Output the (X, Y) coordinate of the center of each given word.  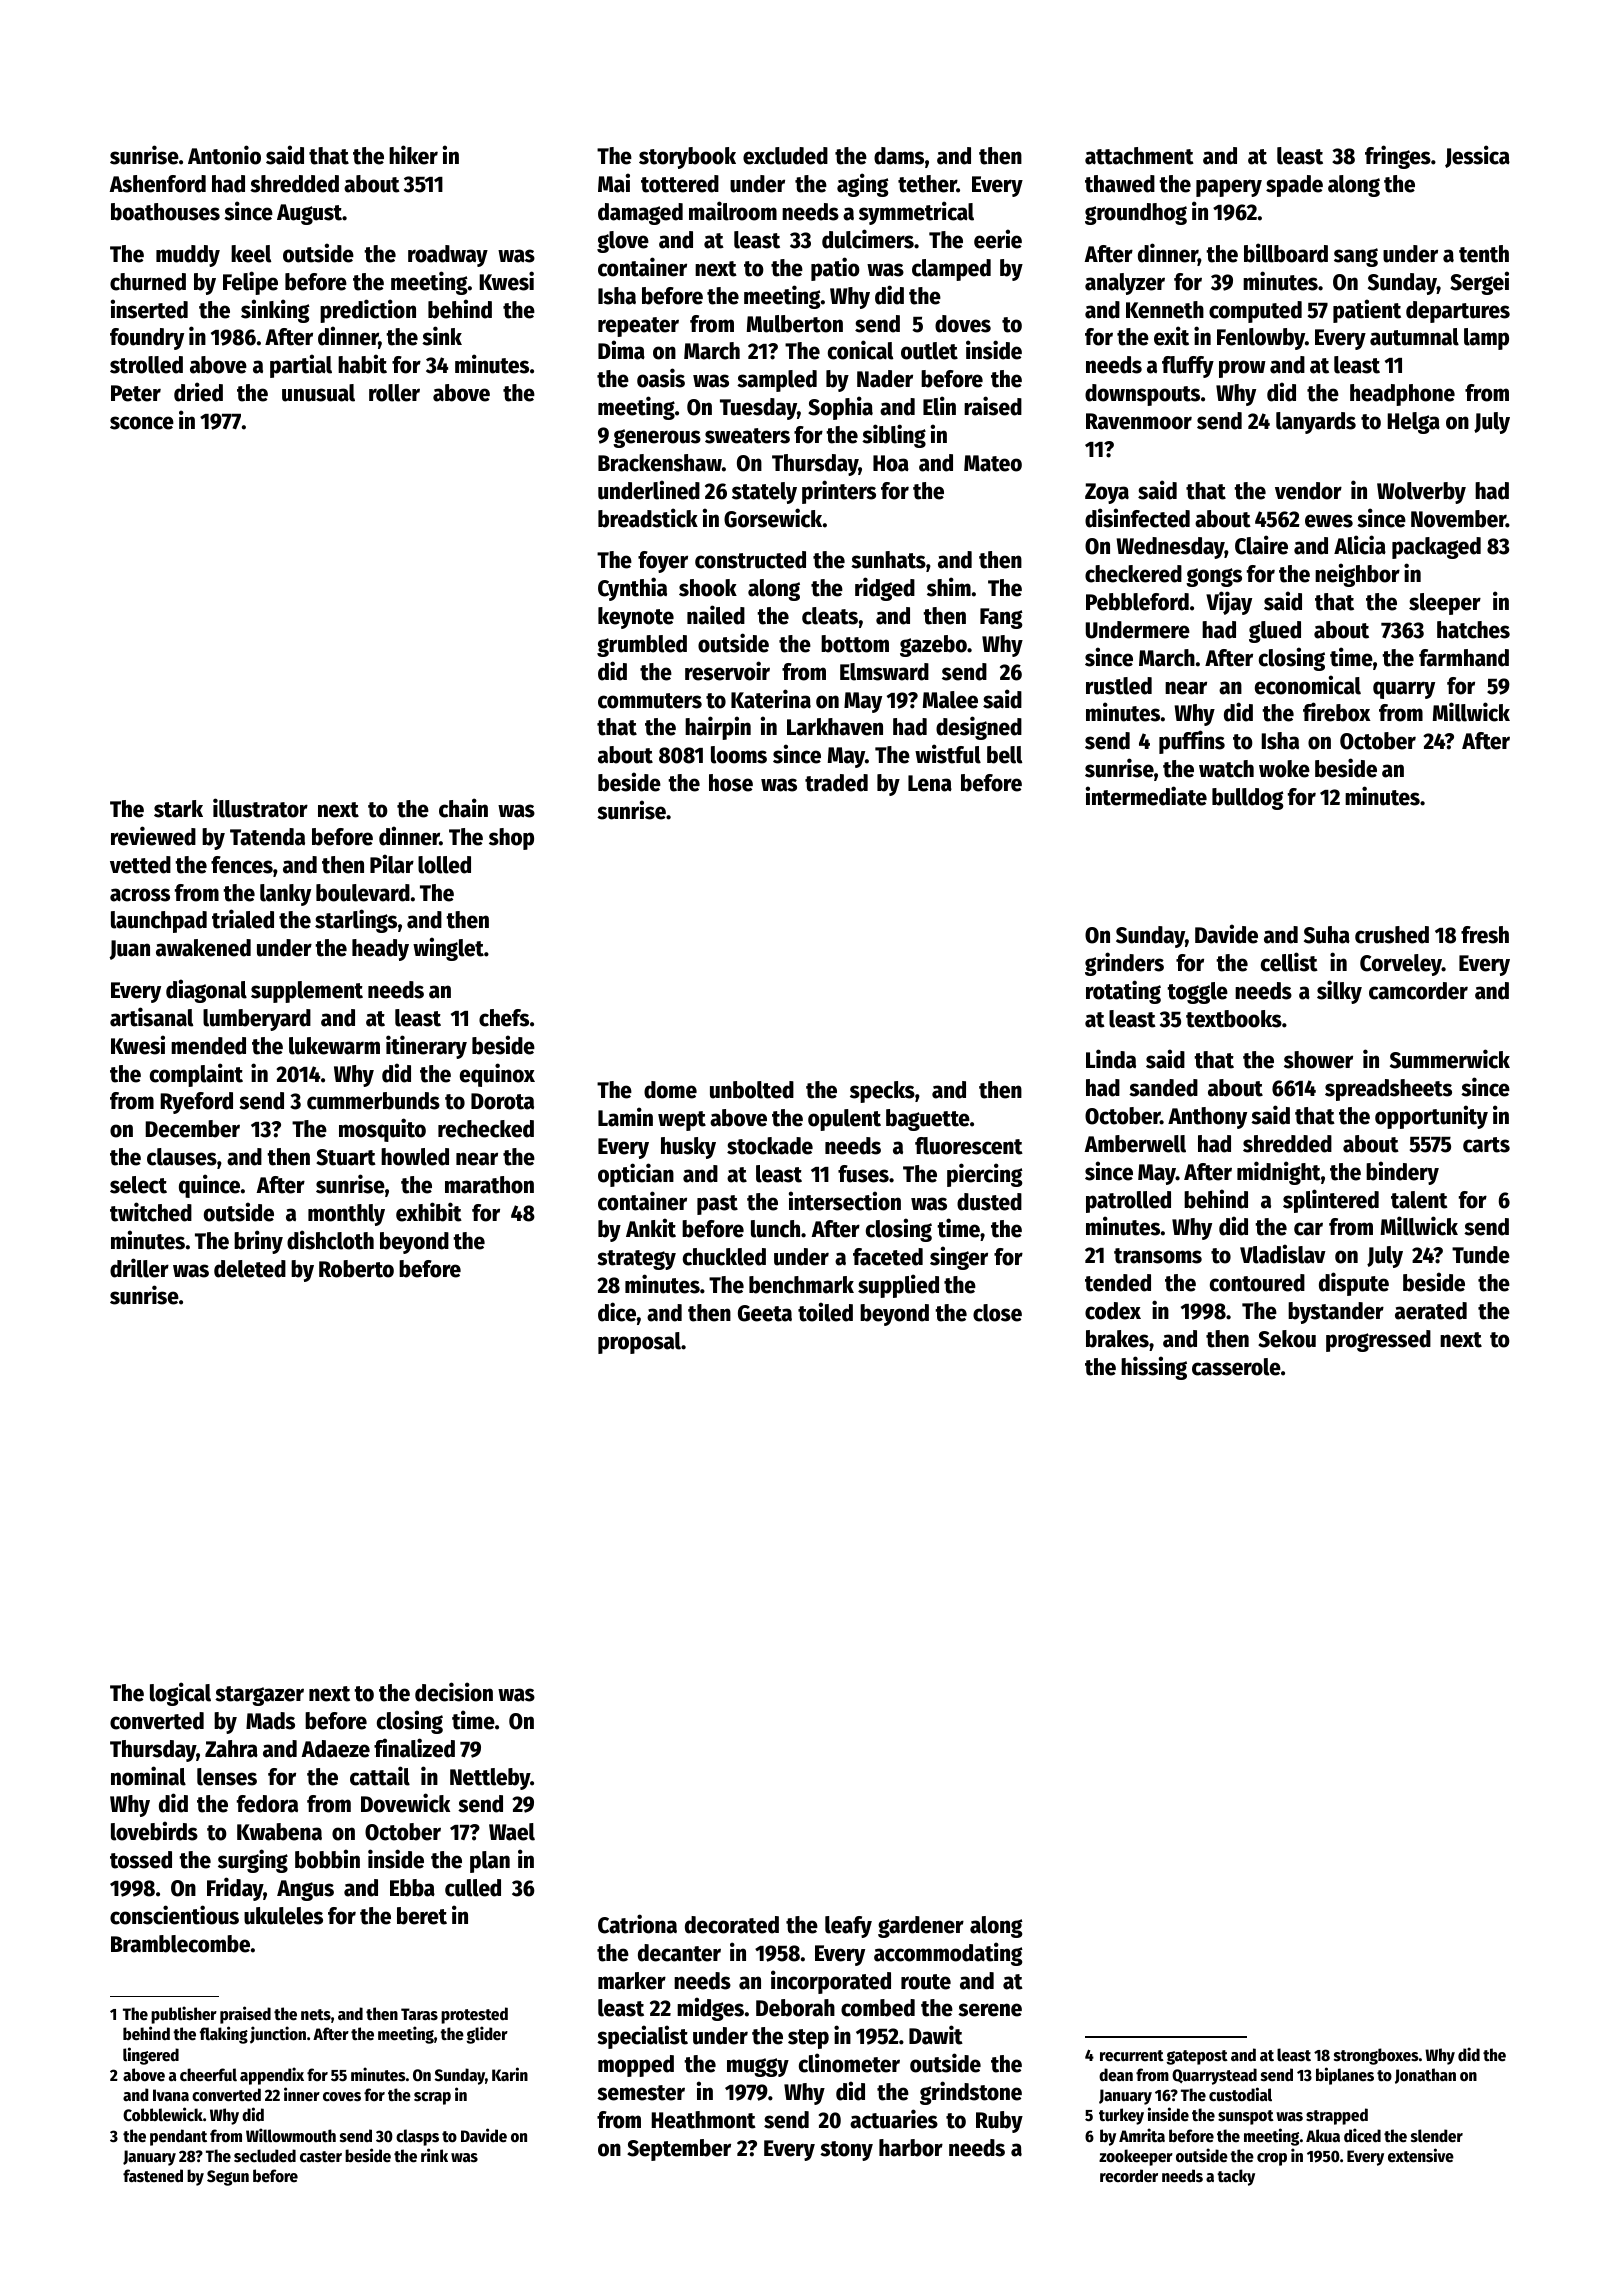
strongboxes (1376, 2056)
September (679, 2150)
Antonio (224, 155)
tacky (1236, 2177)
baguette (928, 1120)
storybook (687, 158)
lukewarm (334, 1046)
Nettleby (490, 1779)
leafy (848, 1927)
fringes (1398, 157)
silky (1339, 992)
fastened (153, 2176)
